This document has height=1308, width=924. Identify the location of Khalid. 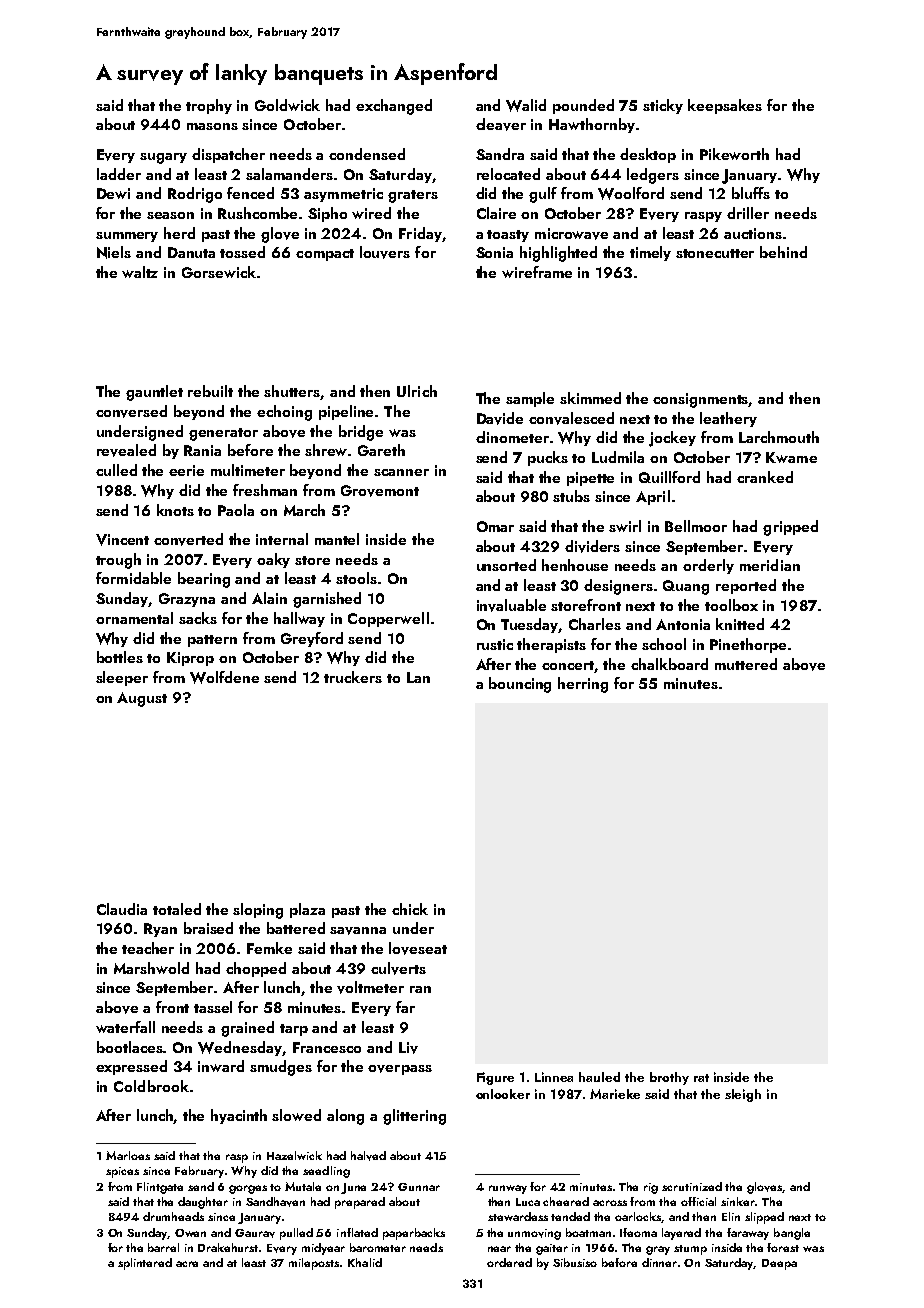
(365, 1262).
